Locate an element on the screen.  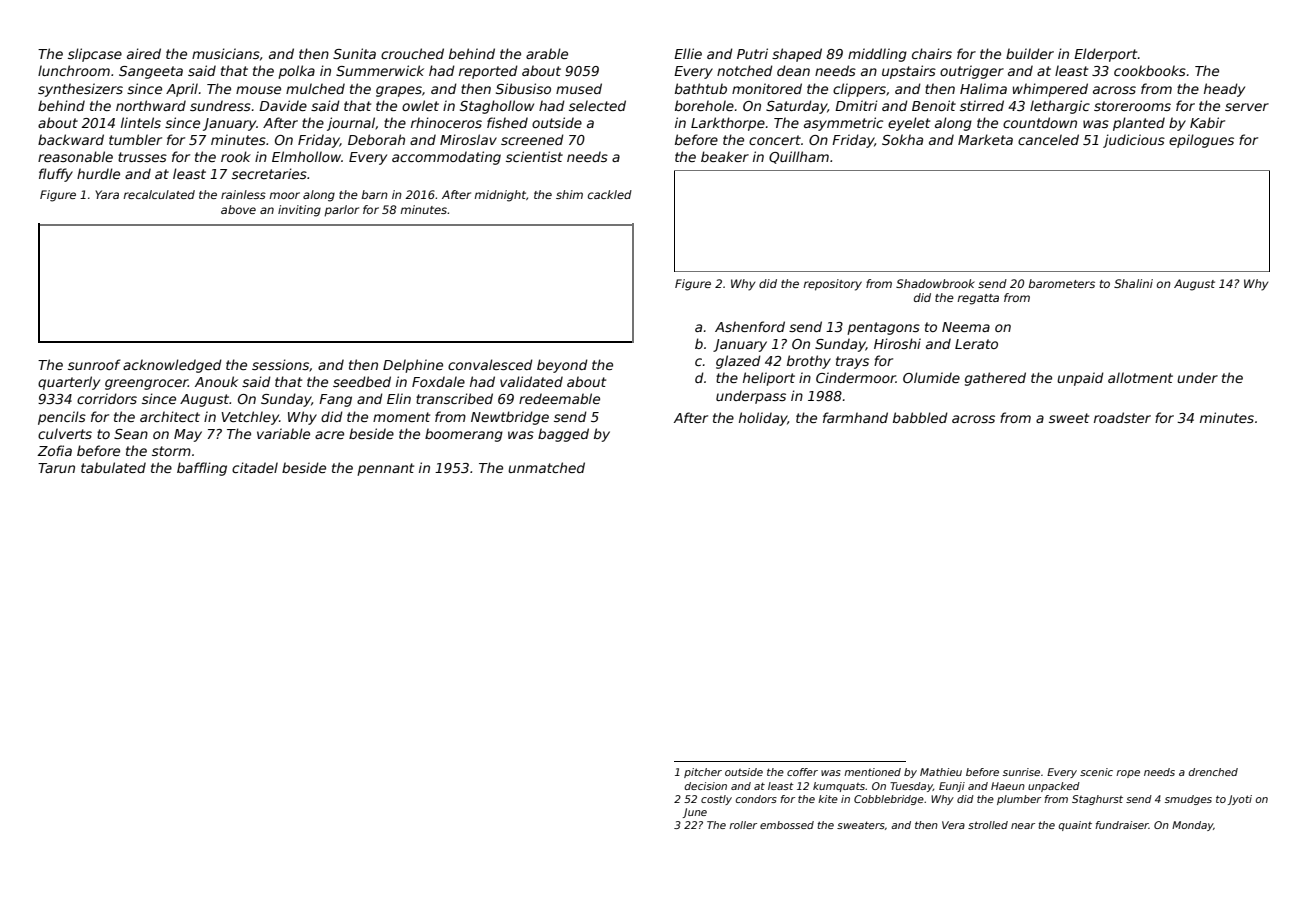
sunroof is located at coordinates (94, 364).
